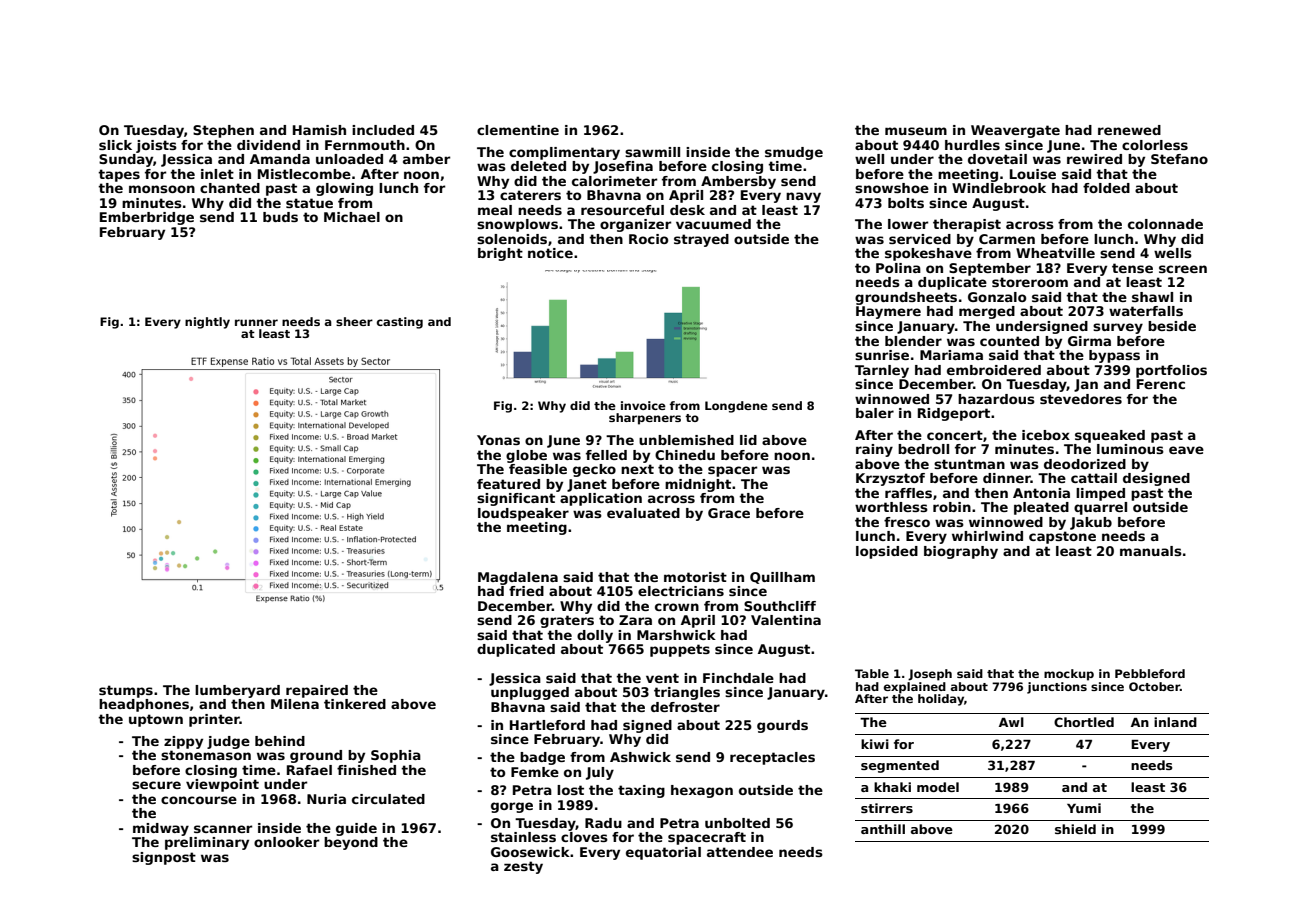  I want to click on serviced, so click(920, 239).
